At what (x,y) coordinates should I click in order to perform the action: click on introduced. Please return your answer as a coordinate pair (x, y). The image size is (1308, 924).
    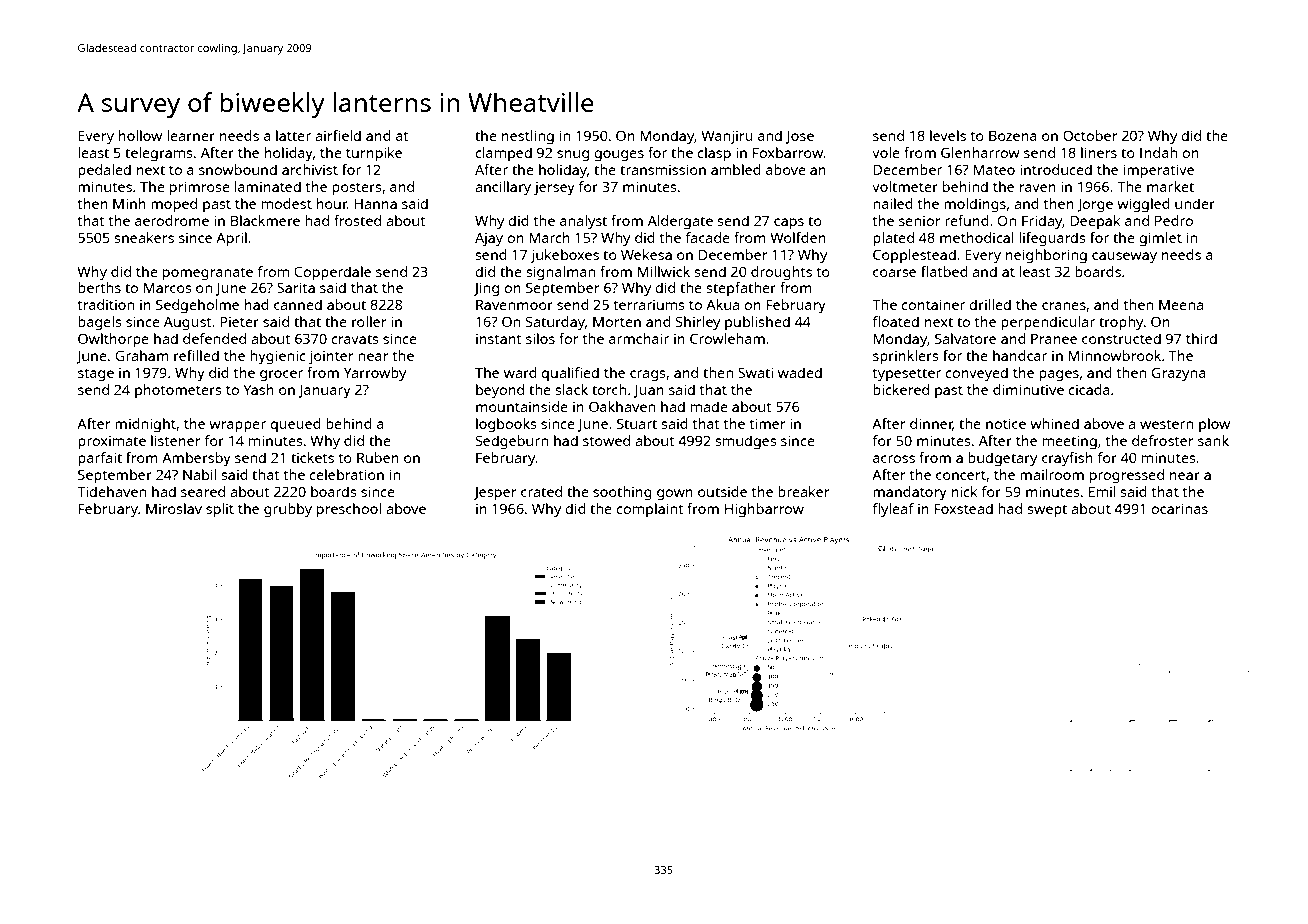
    Looking at the image, I should click on (1056, 169).
